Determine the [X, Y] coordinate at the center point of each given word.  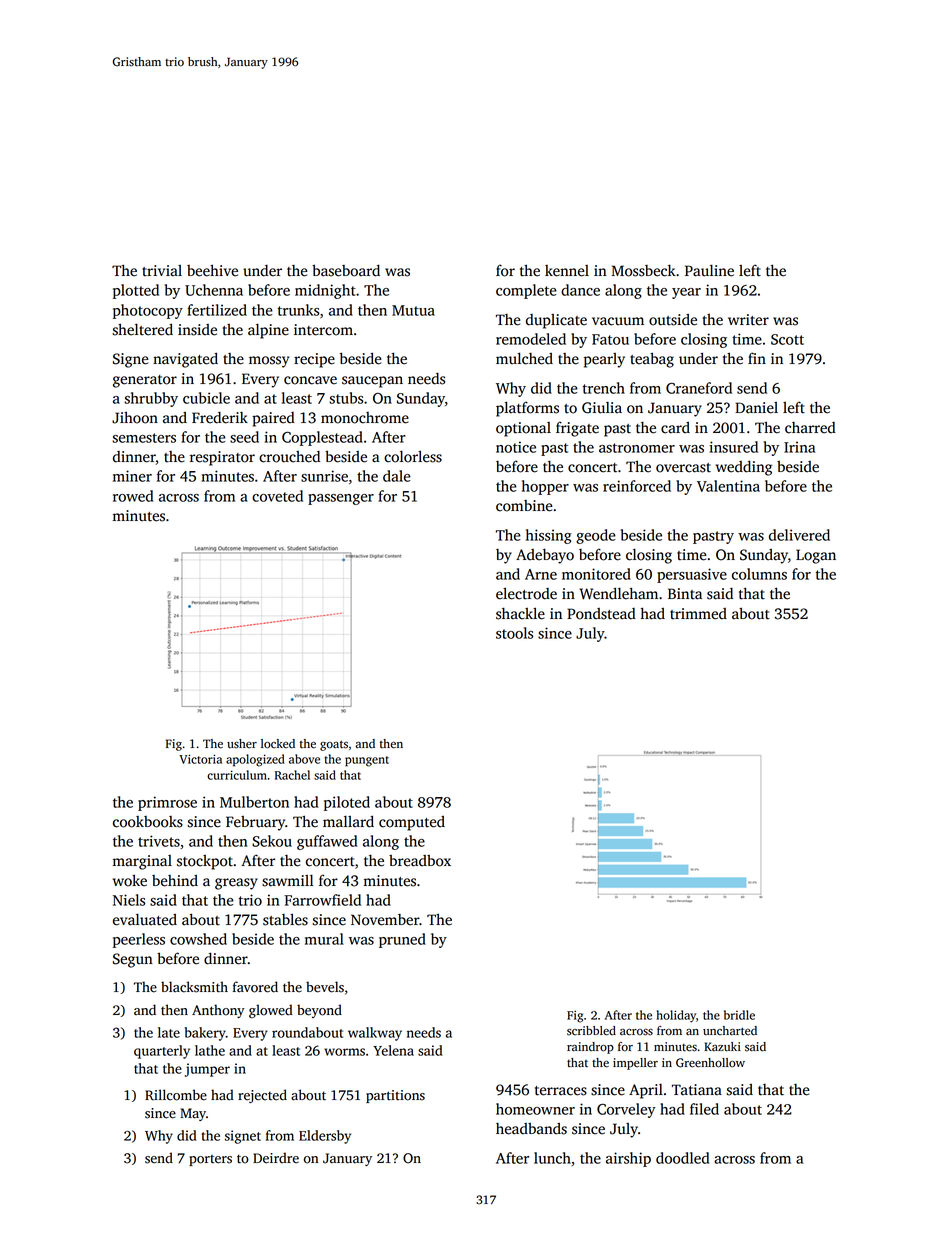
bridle [739, 1015]
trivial [162, 271]
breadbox [420, 861]
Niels [129, 900]
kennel [567, 271]
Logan [816, 556]
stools [514, 633]
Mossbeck [643, 271]
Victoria [200, 759]
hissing [549, 536]
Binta [685, 594]
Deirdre [276, 1158]
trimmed [698, 614]
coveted [277, 496]
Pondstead [601, 614]
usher [242, 744]
